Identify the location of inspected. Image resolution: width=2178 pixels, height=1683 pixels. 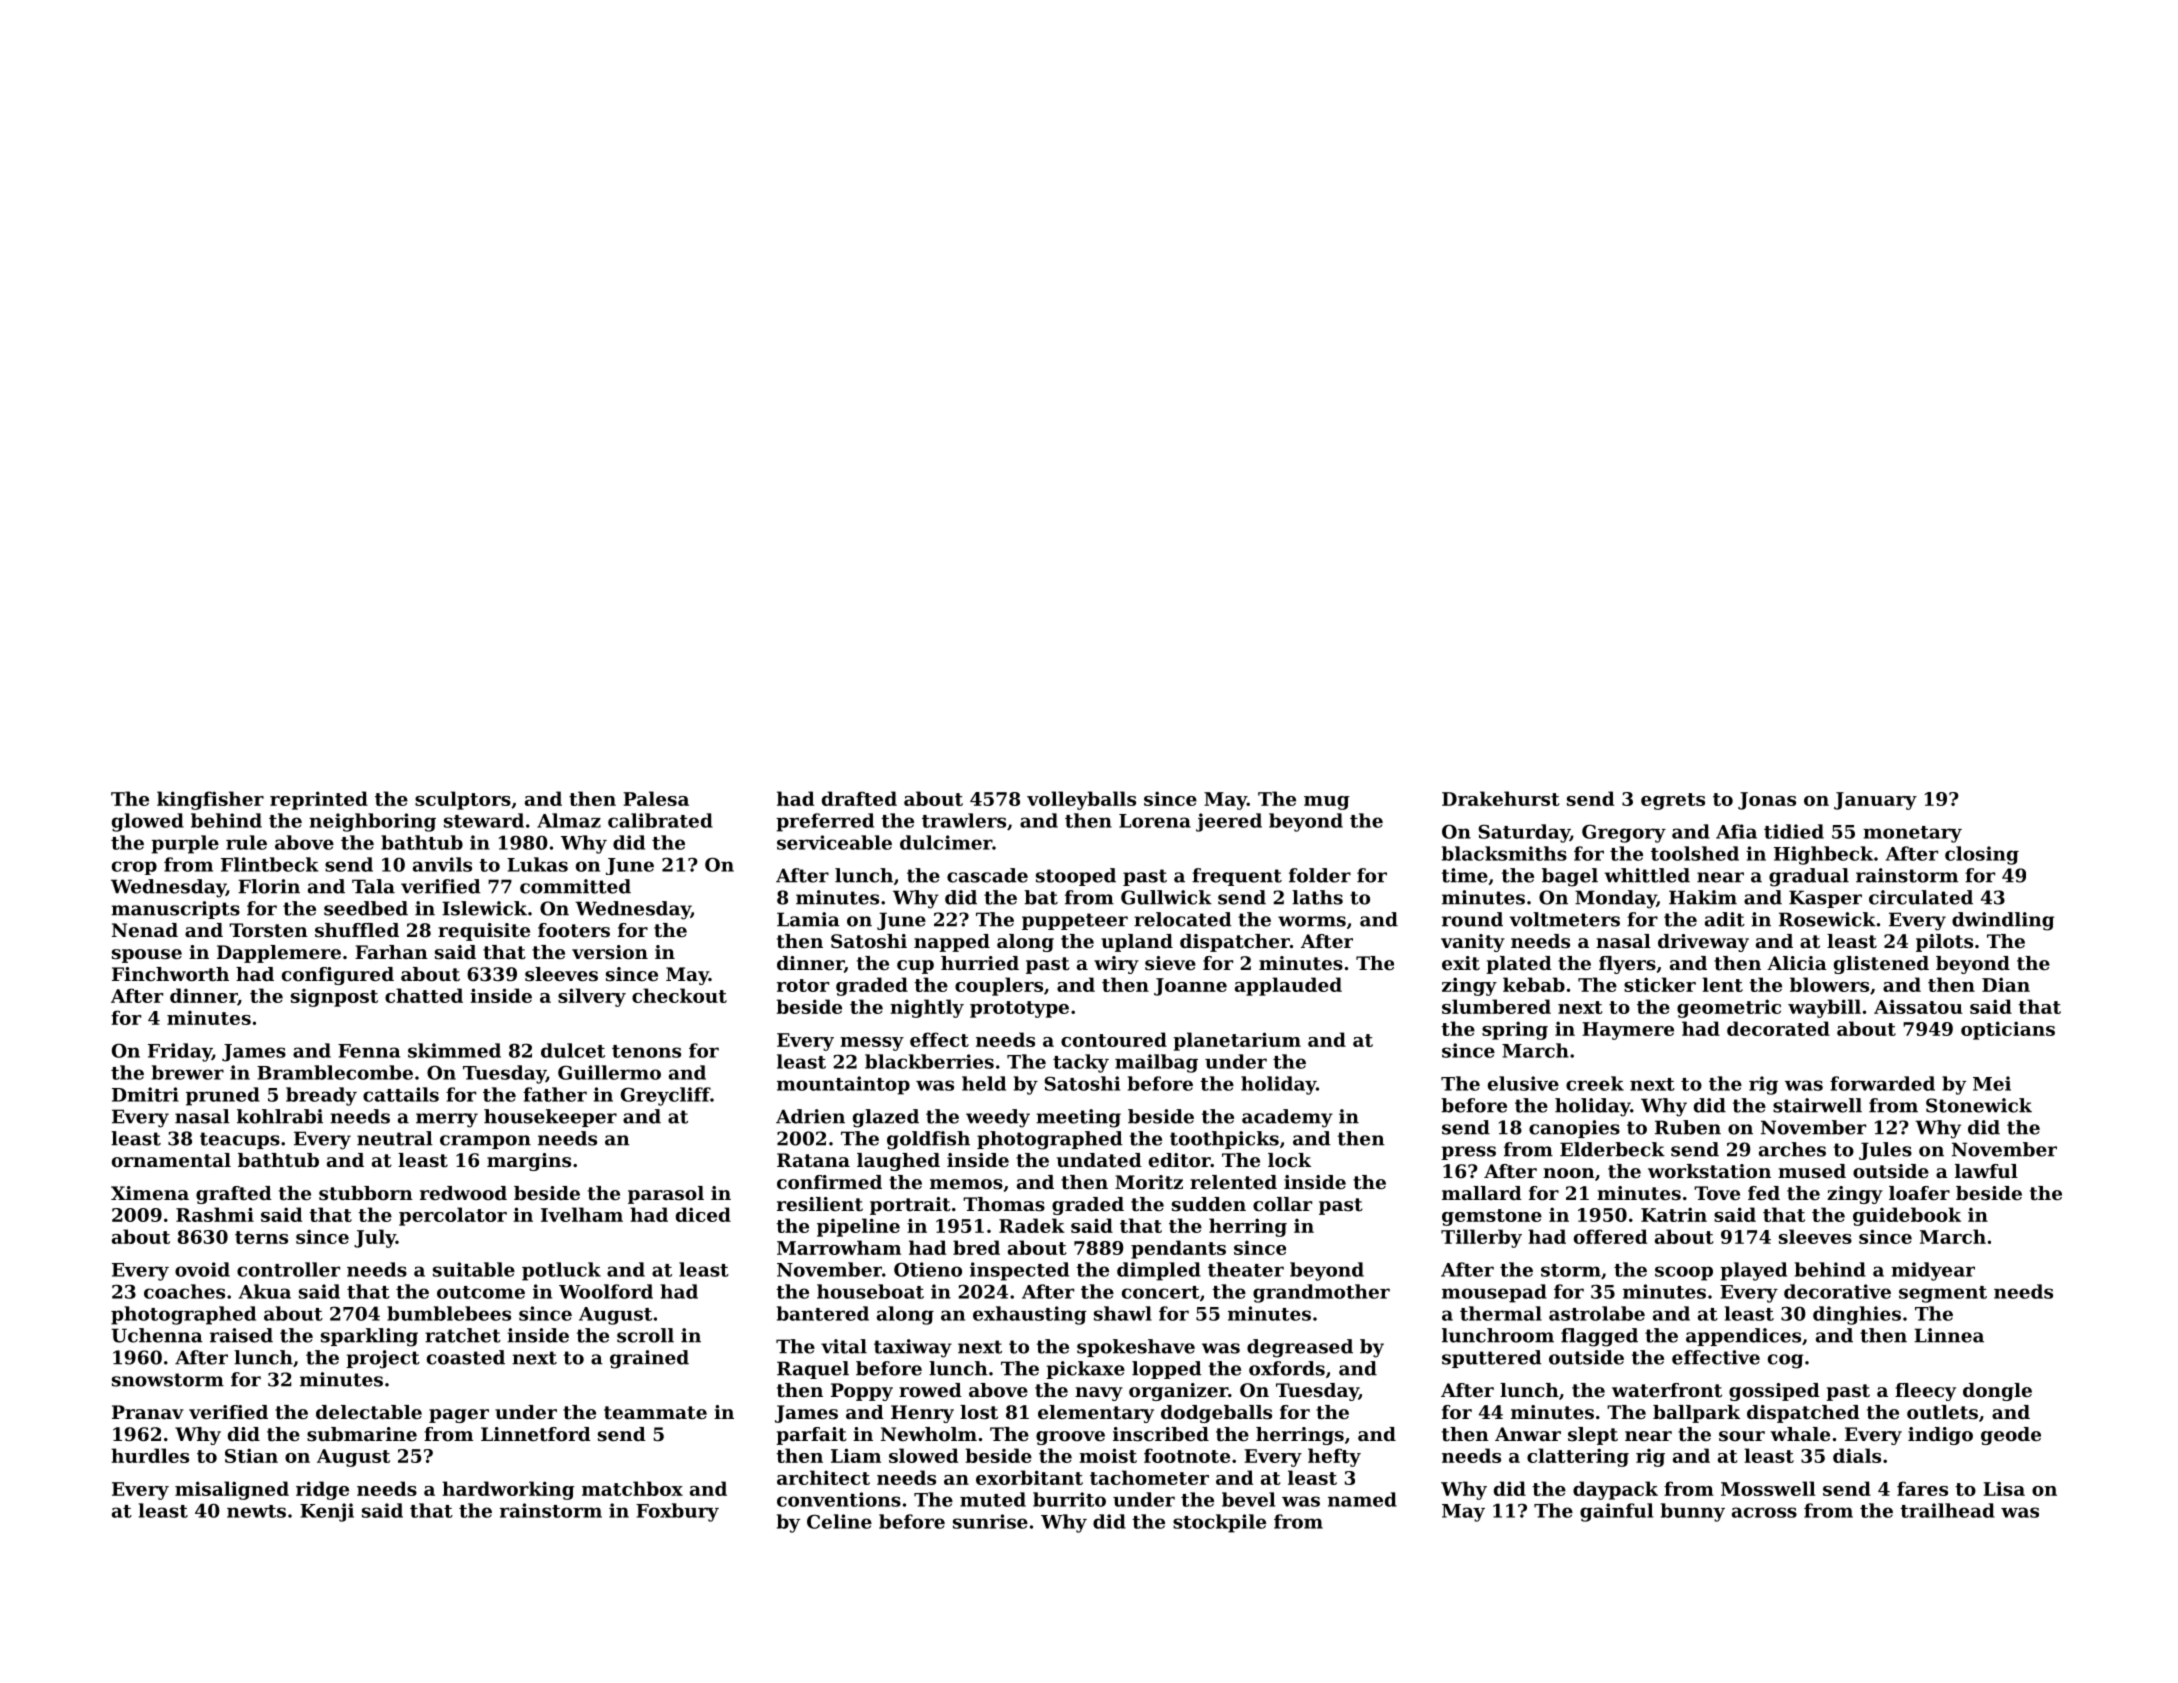
(1019, 1271).
